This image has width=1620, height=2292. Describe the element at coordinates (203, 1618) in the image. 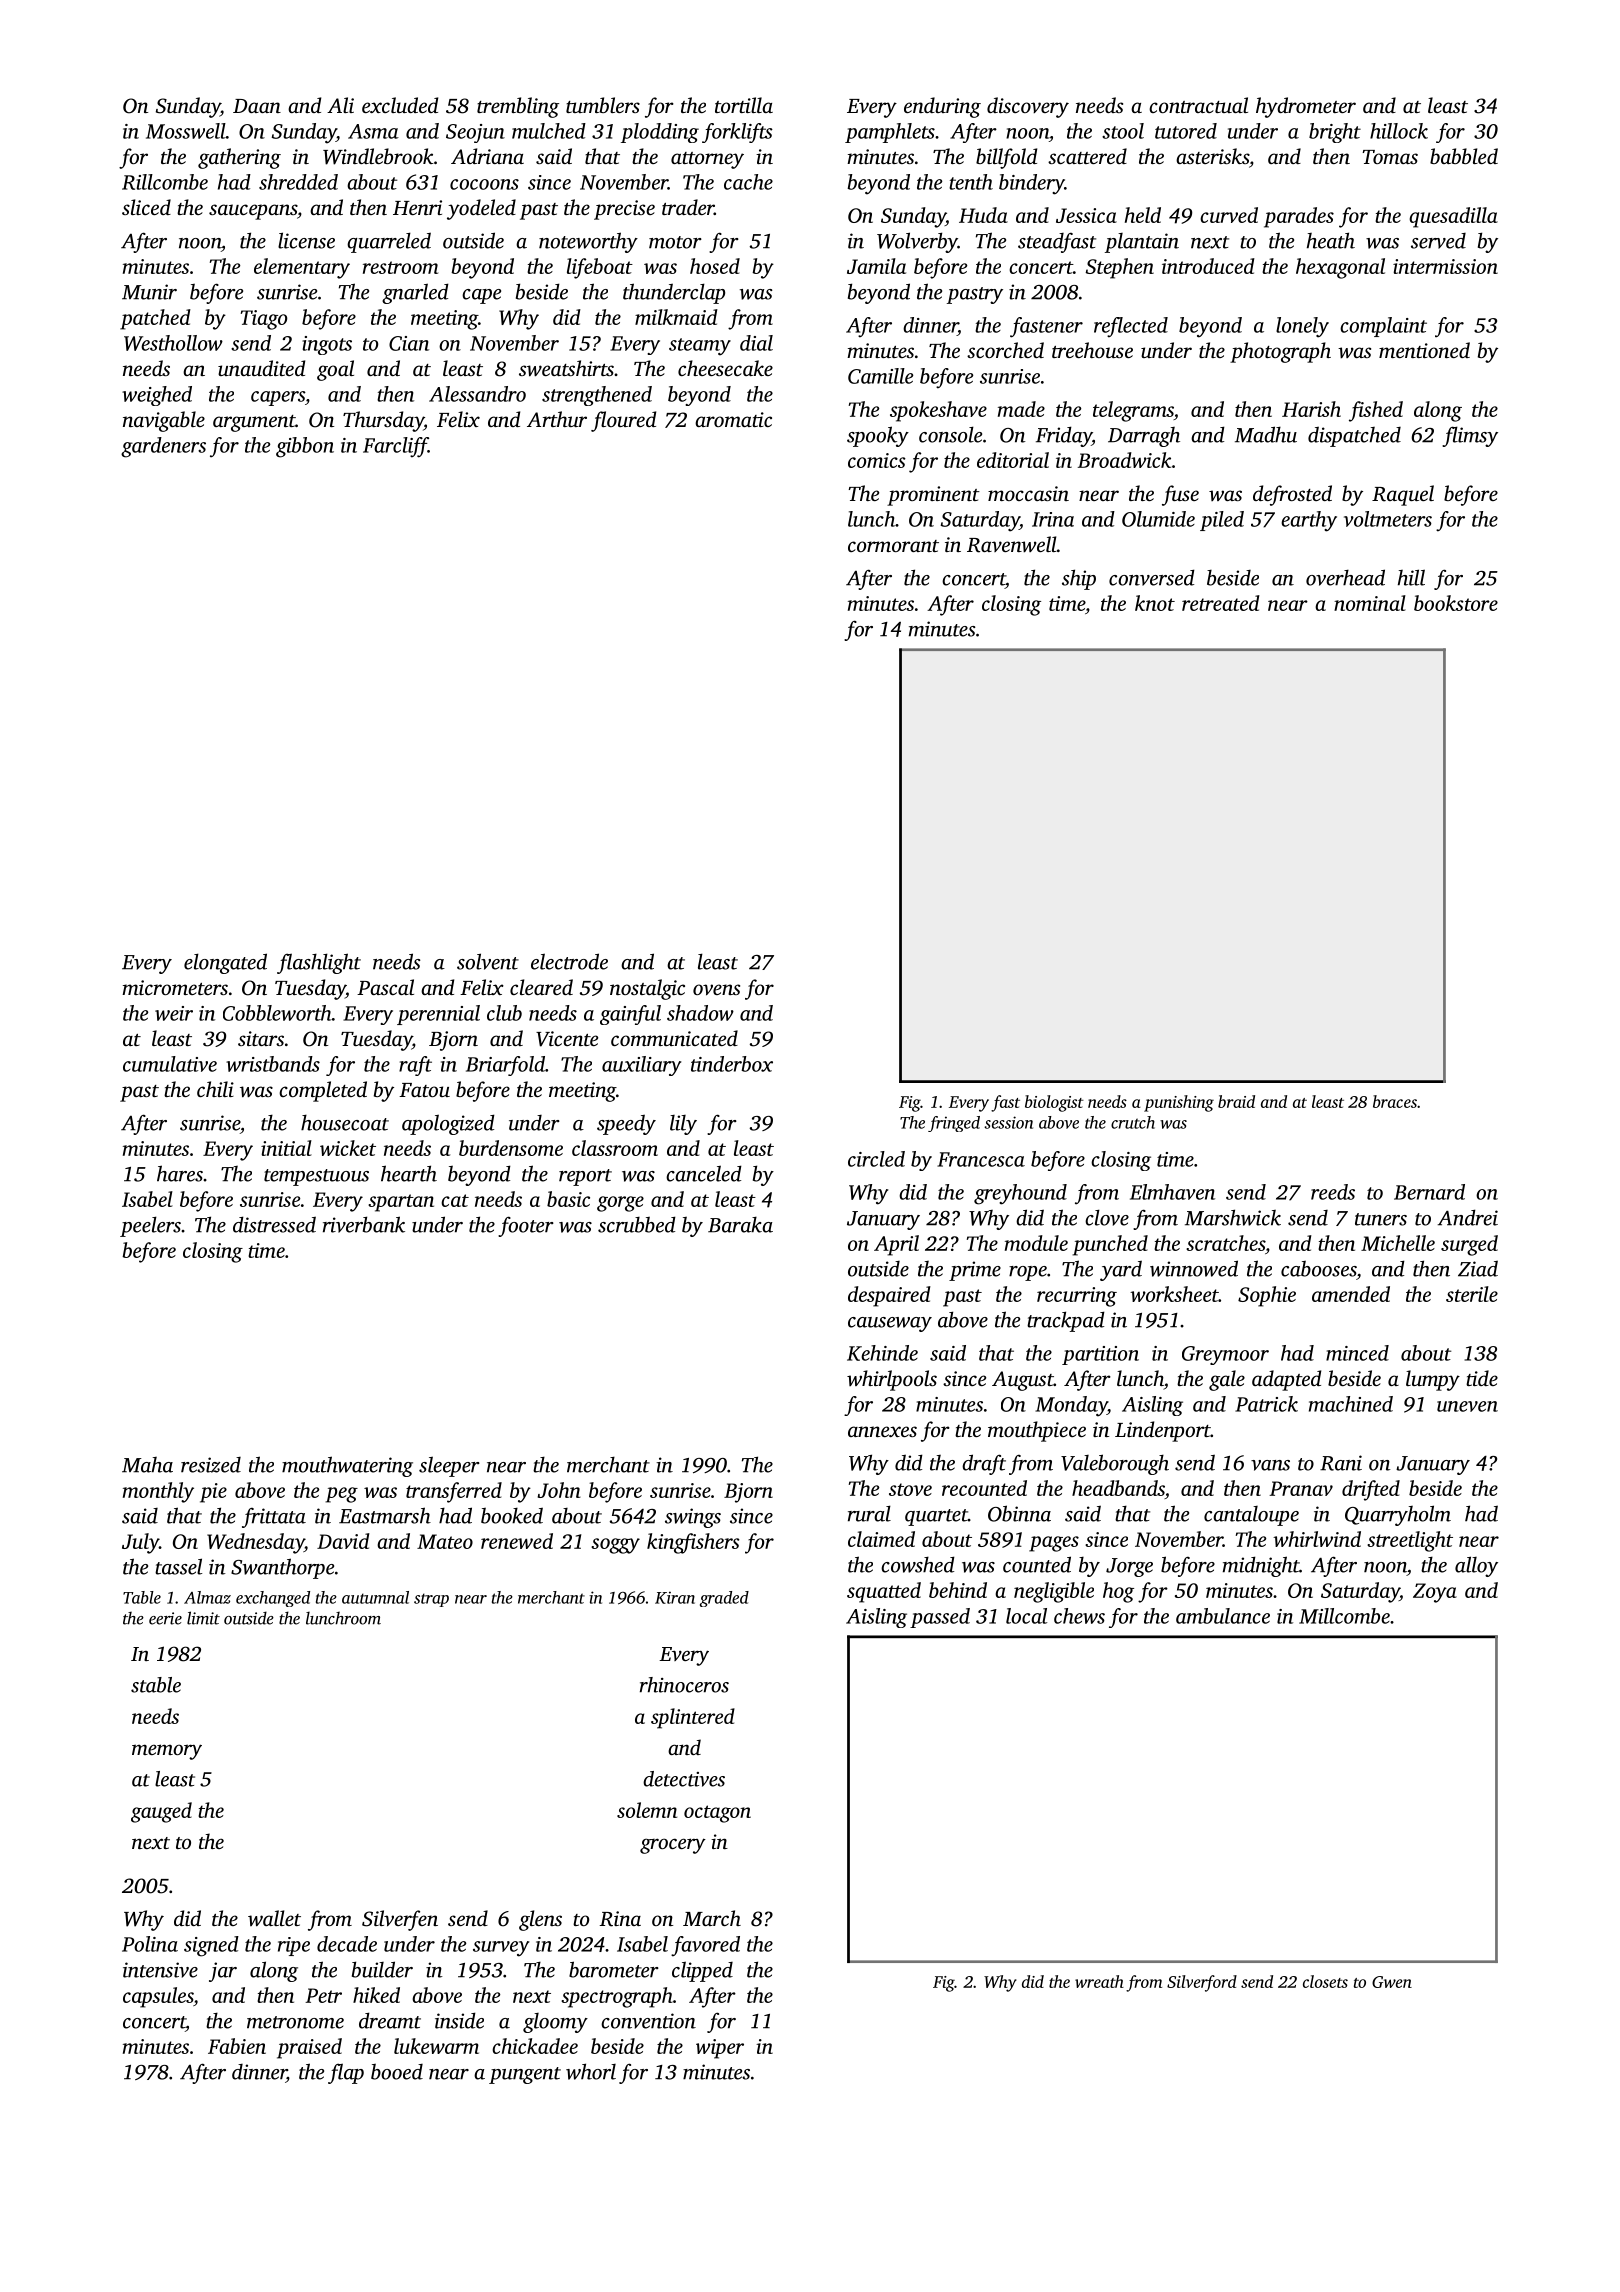

I see `limit` at that location.
